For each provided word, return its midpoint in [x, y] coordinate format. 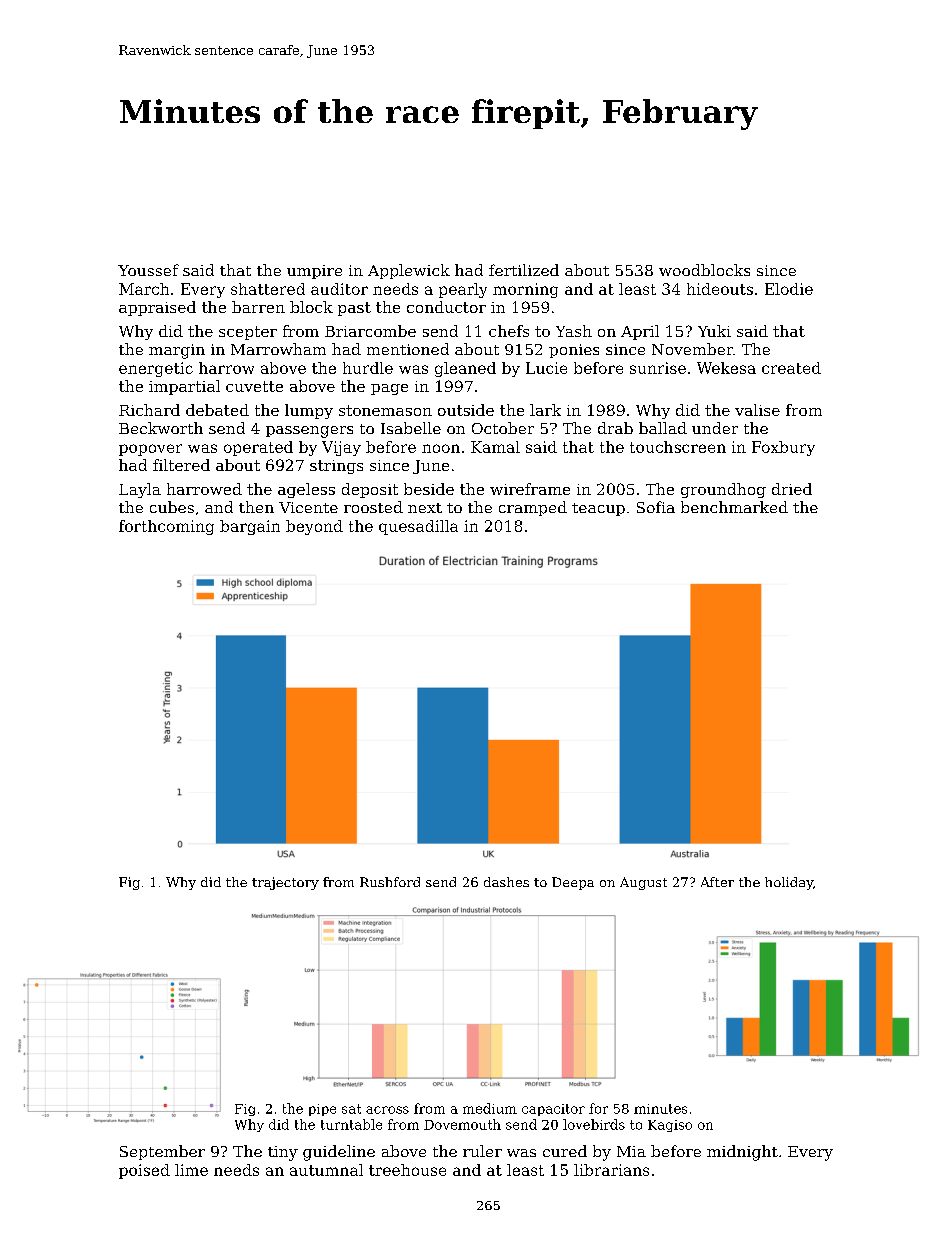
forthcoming [166, 527]
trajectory [285, 883]
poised [144, 1171]
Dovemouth [462, 1124]
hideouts [720, 289]
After [717, 882]
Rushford [390, 882]
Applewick [409, 271]
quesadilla [418, 527]
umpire [314, 272]
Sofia [656, 507]
